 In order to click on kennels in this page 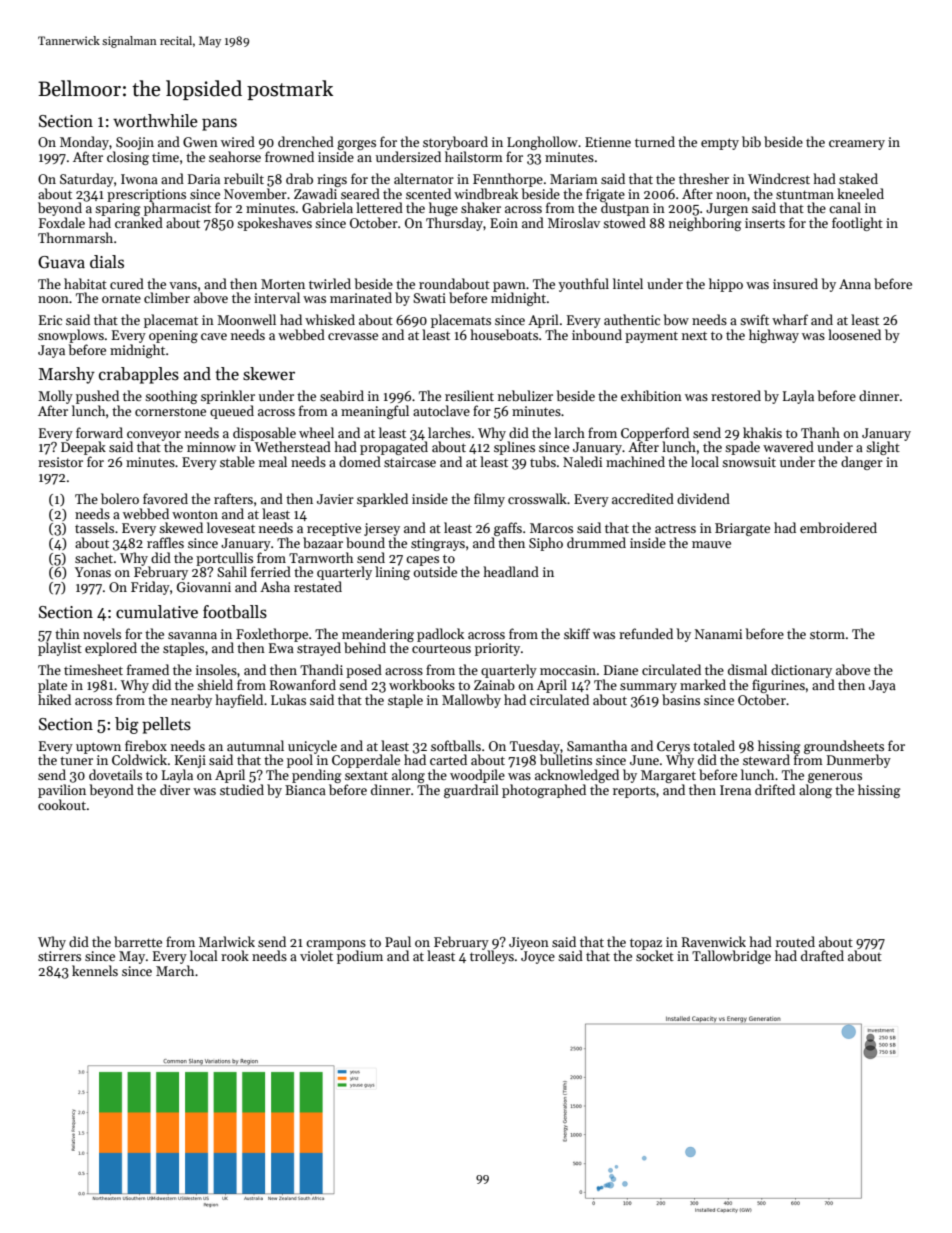, I will do `click(95, 970)`.
